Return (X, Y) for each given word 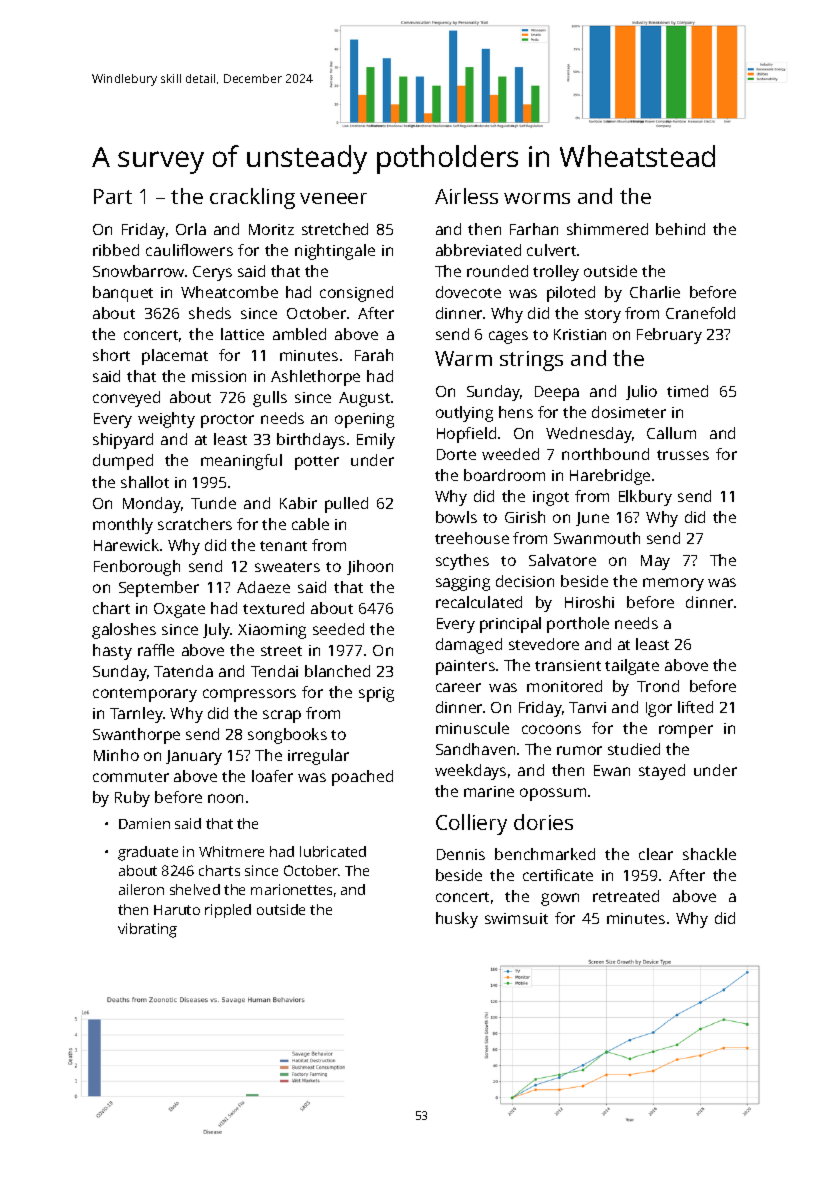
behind (680, 229)
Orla (191, 229)
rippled (228, 911)
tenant (283, 546)
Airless (466, 196)
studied (634, 749)
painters (465, 667)
